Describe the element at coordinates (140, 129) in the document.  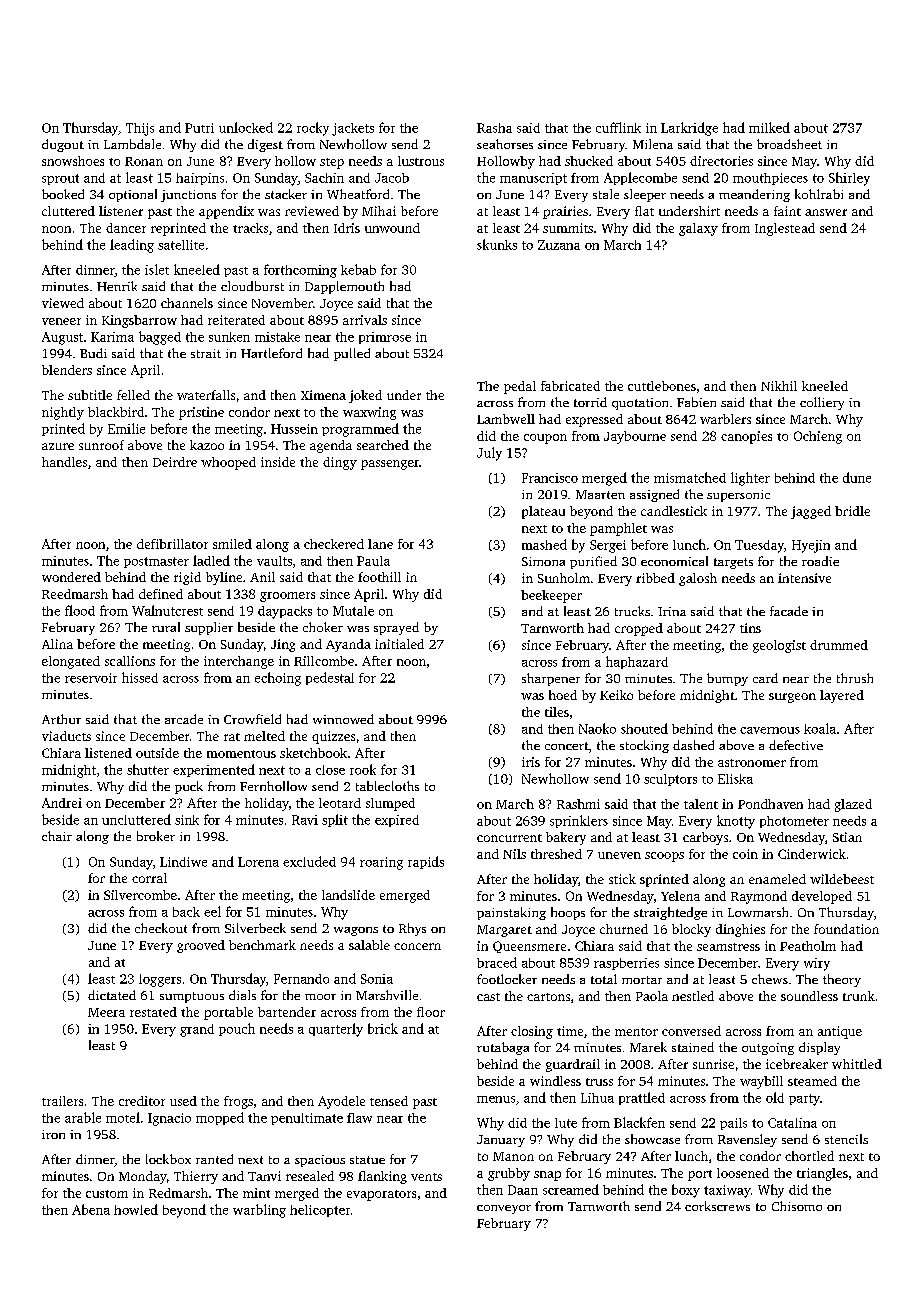
I see `Thijs` at that location.
